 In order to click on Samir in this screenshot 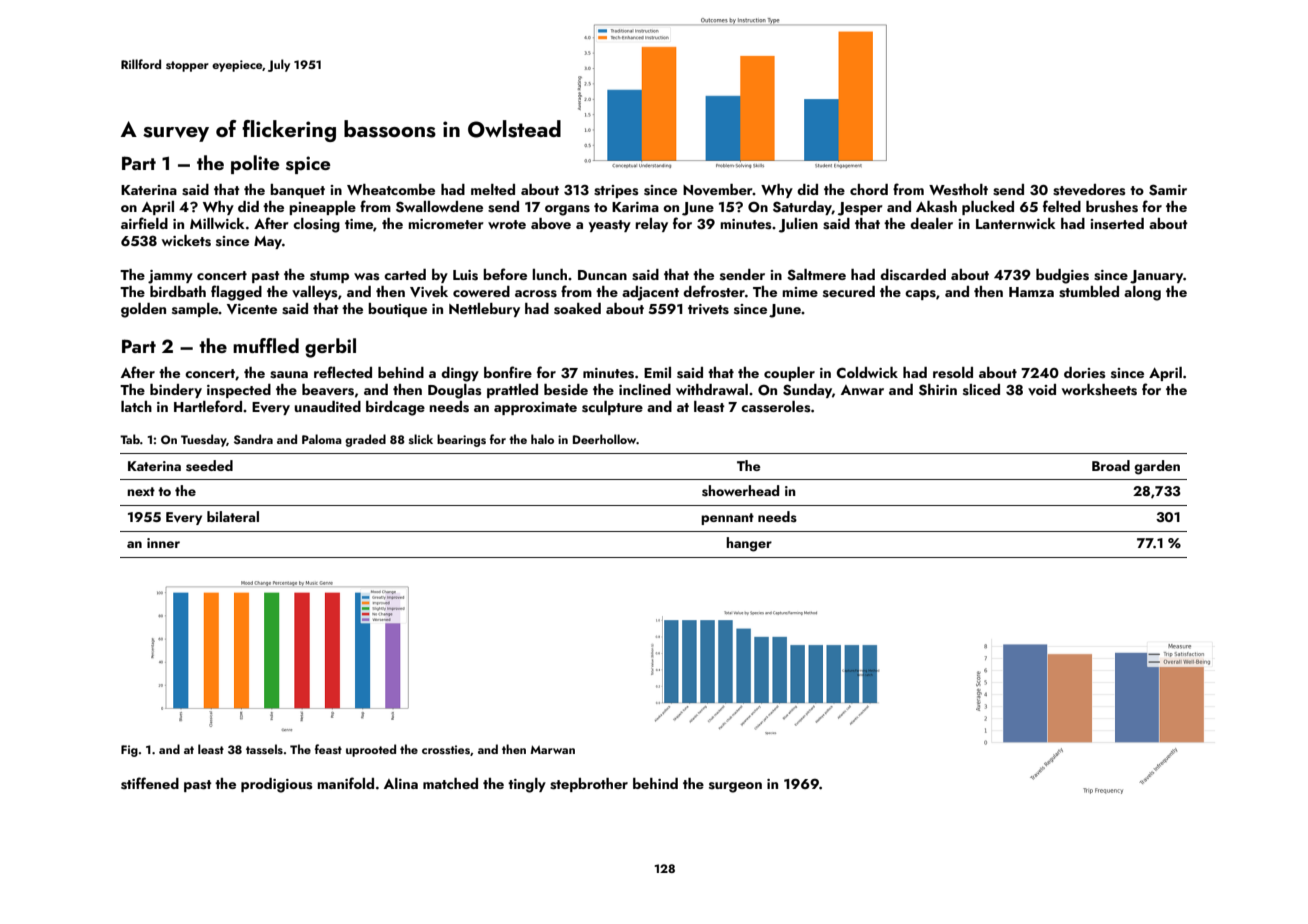, I will do `click(1168, 190)`.
